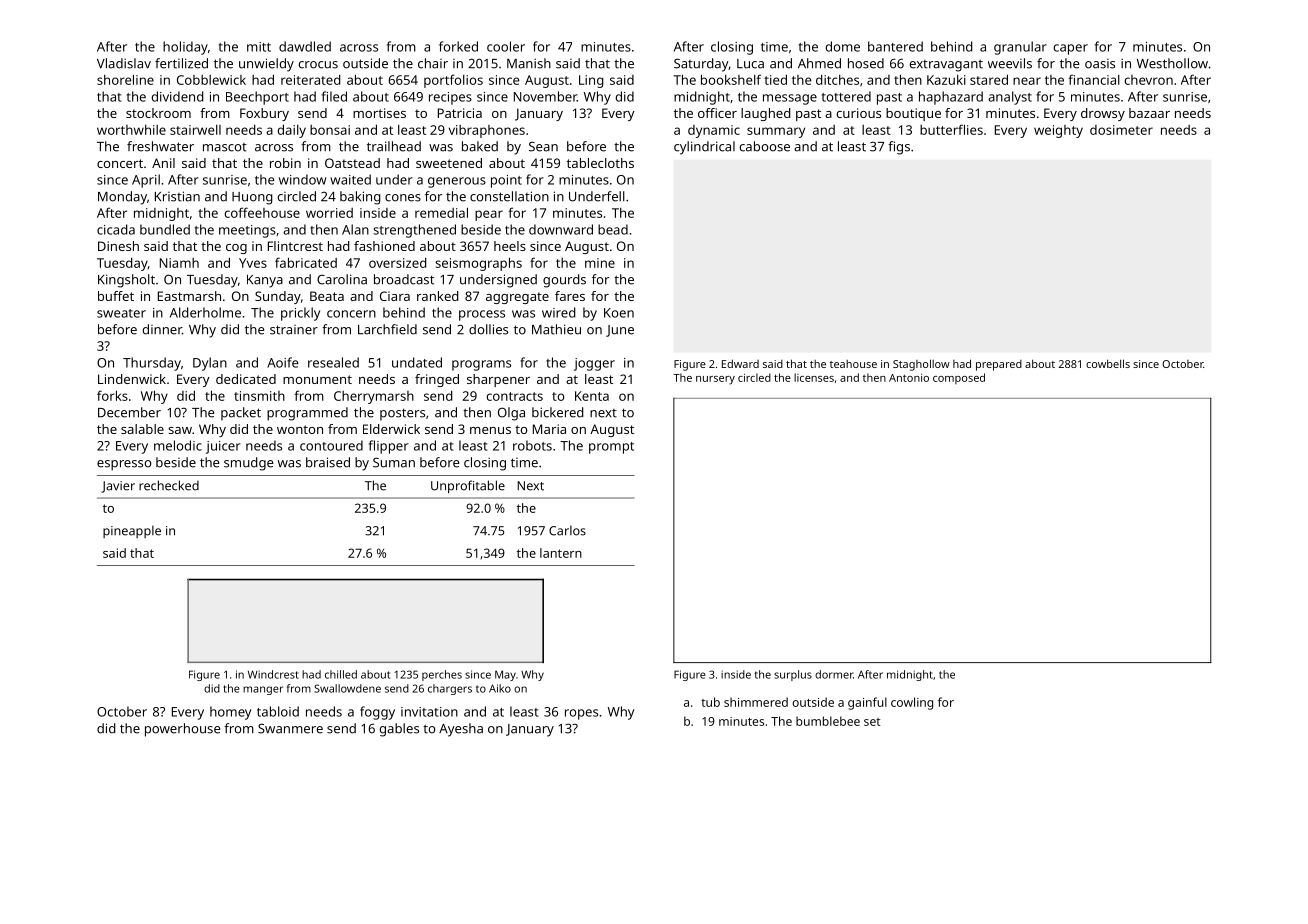  Describe the element at coordinates (352, 163) in the screenshot. I see `Oatstead` at that location.
